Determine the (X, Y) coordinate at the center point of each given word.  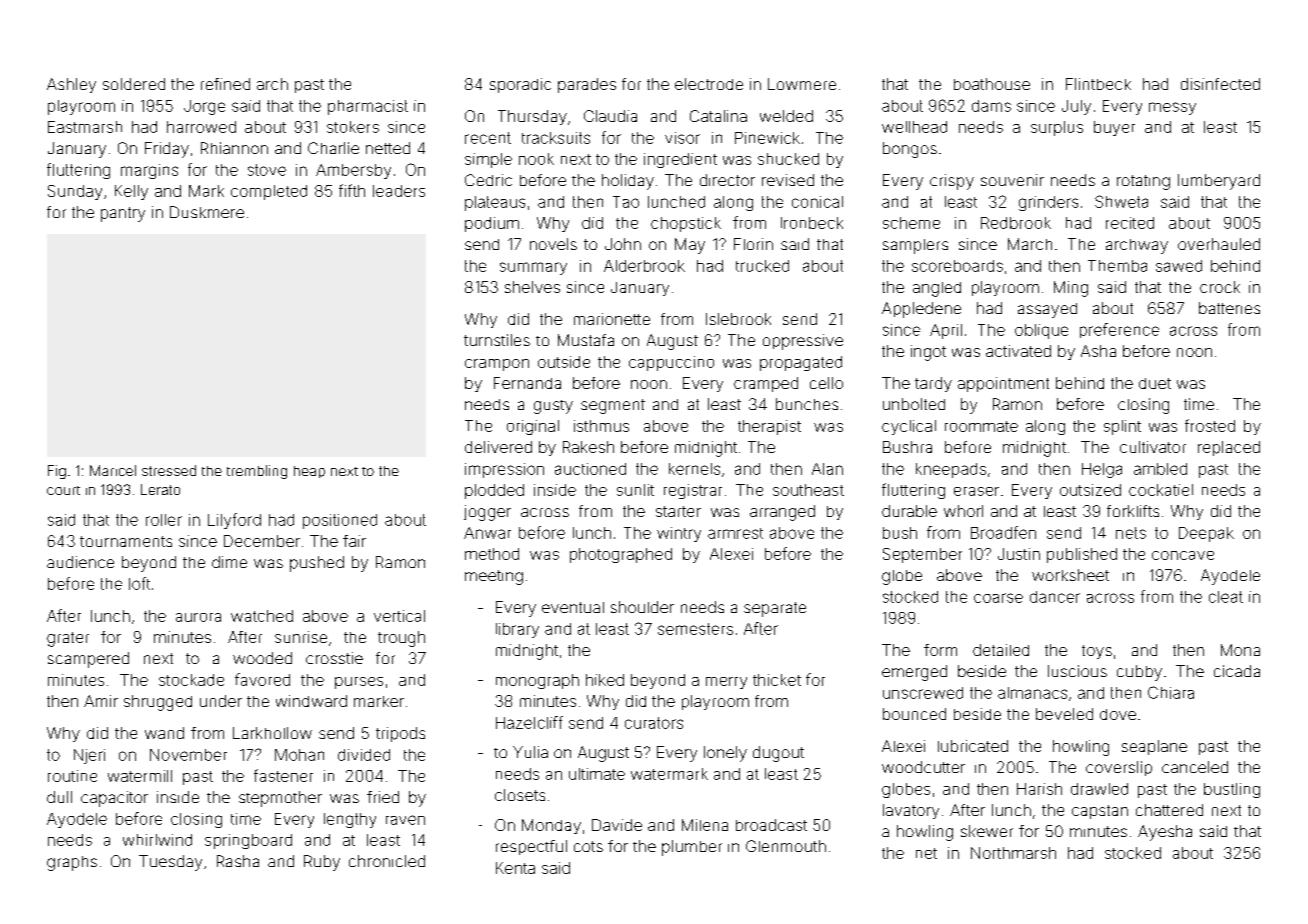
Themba (1117, 266)
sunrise (301, 637)
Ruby (322, 863)
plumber (692, 848)
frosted (1210, 425)
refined (225, 84)
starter (678, 511)
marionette (612, 319)
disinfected (1220, 84)
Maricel (113, 470)
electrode (709, 84)
